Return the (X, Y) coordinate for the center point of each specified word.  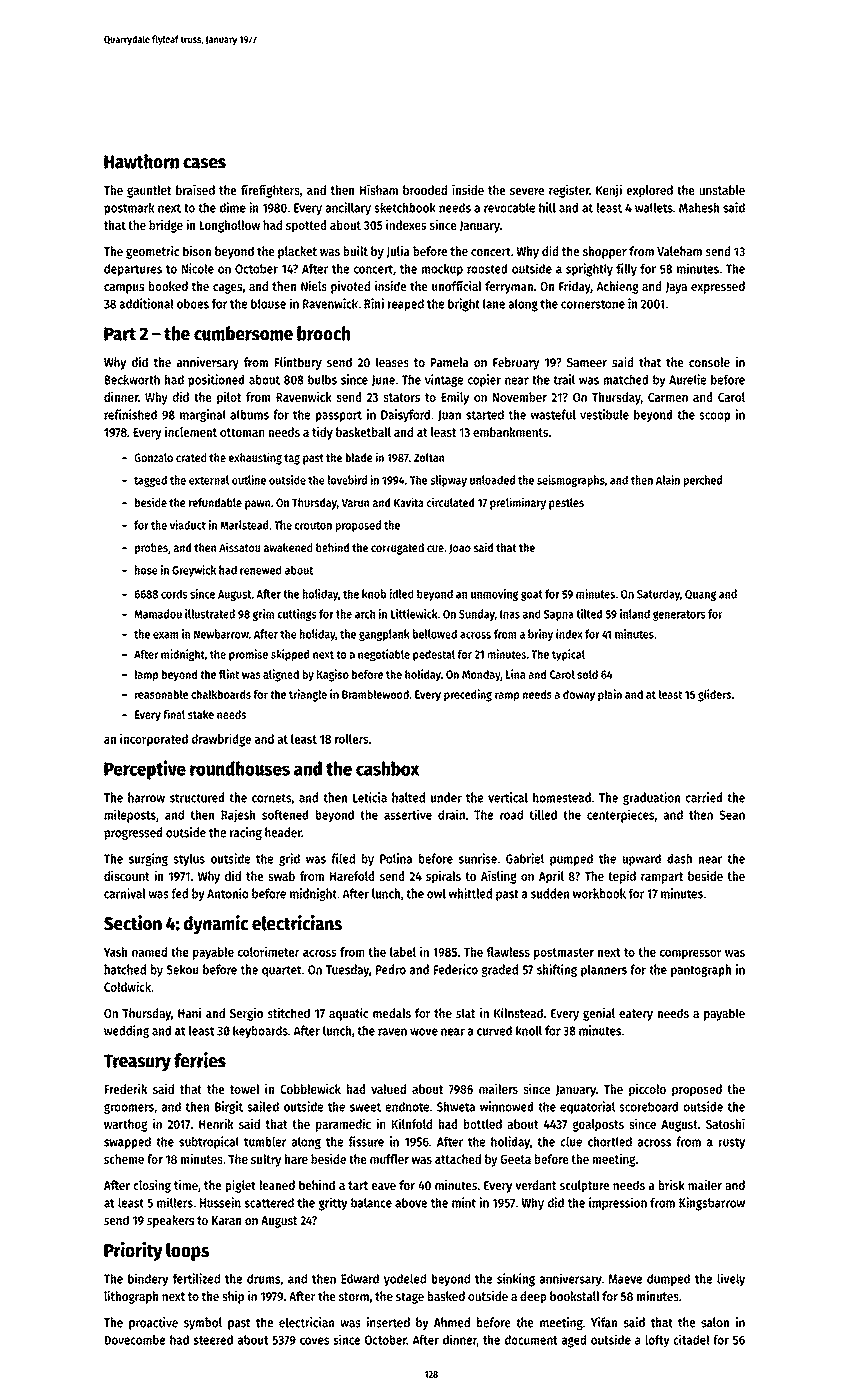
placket (297, 252)
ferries (200, 1060)
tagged (150, 481)
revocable (509, 207)
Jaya (676, 288)
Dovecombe (135, 1340)
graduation (651, 798)
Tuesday (347, 970)
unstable (722, 190)
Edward (360, 1279)
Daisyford (405, 415)
